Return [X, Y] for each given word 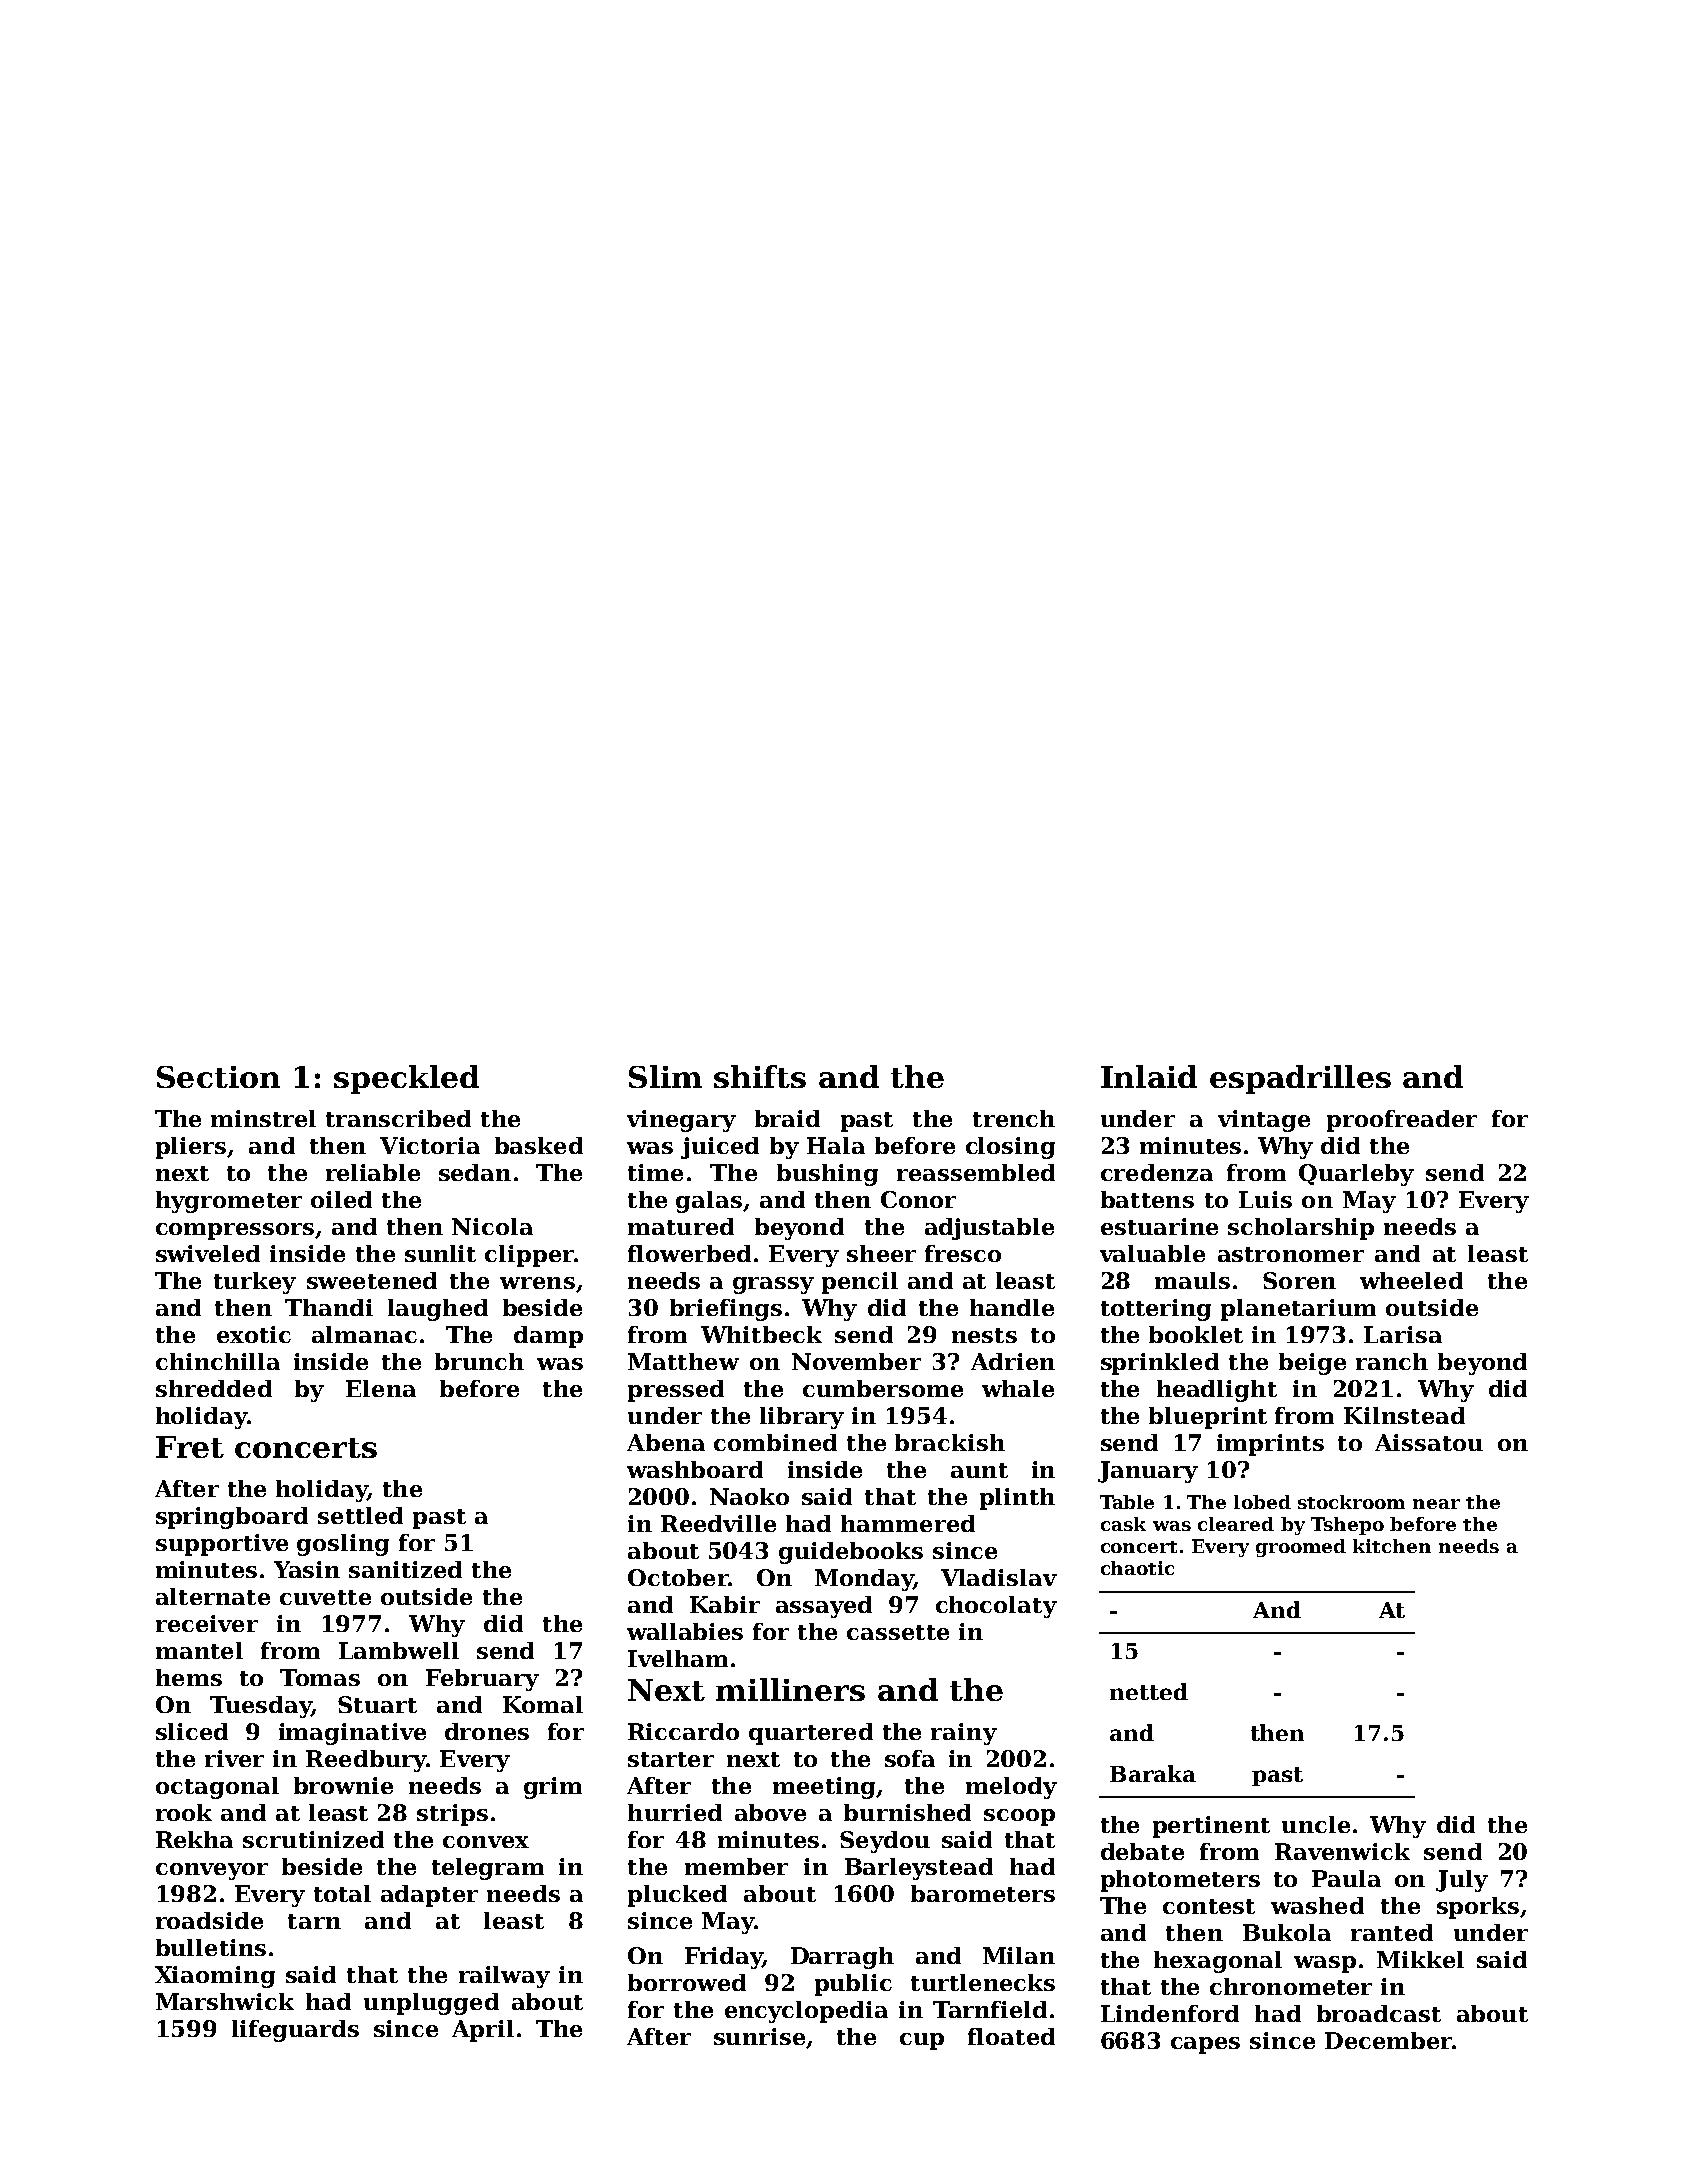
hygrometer [229, 1202]
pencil [860, 1283]
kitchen [1392, 1546]
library [802, 1418]
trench [1014, 1118]
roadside [209, 1920]
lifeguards [295, 2031]
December [1388, 2040]
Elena [381, 1388]
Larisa [1403, 1334]
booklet [1196, 1334]
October [678, 1577]
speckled [406, 1079]
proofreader [1402, 1121]
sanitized [405, 1569]
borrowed [687, 1982]
